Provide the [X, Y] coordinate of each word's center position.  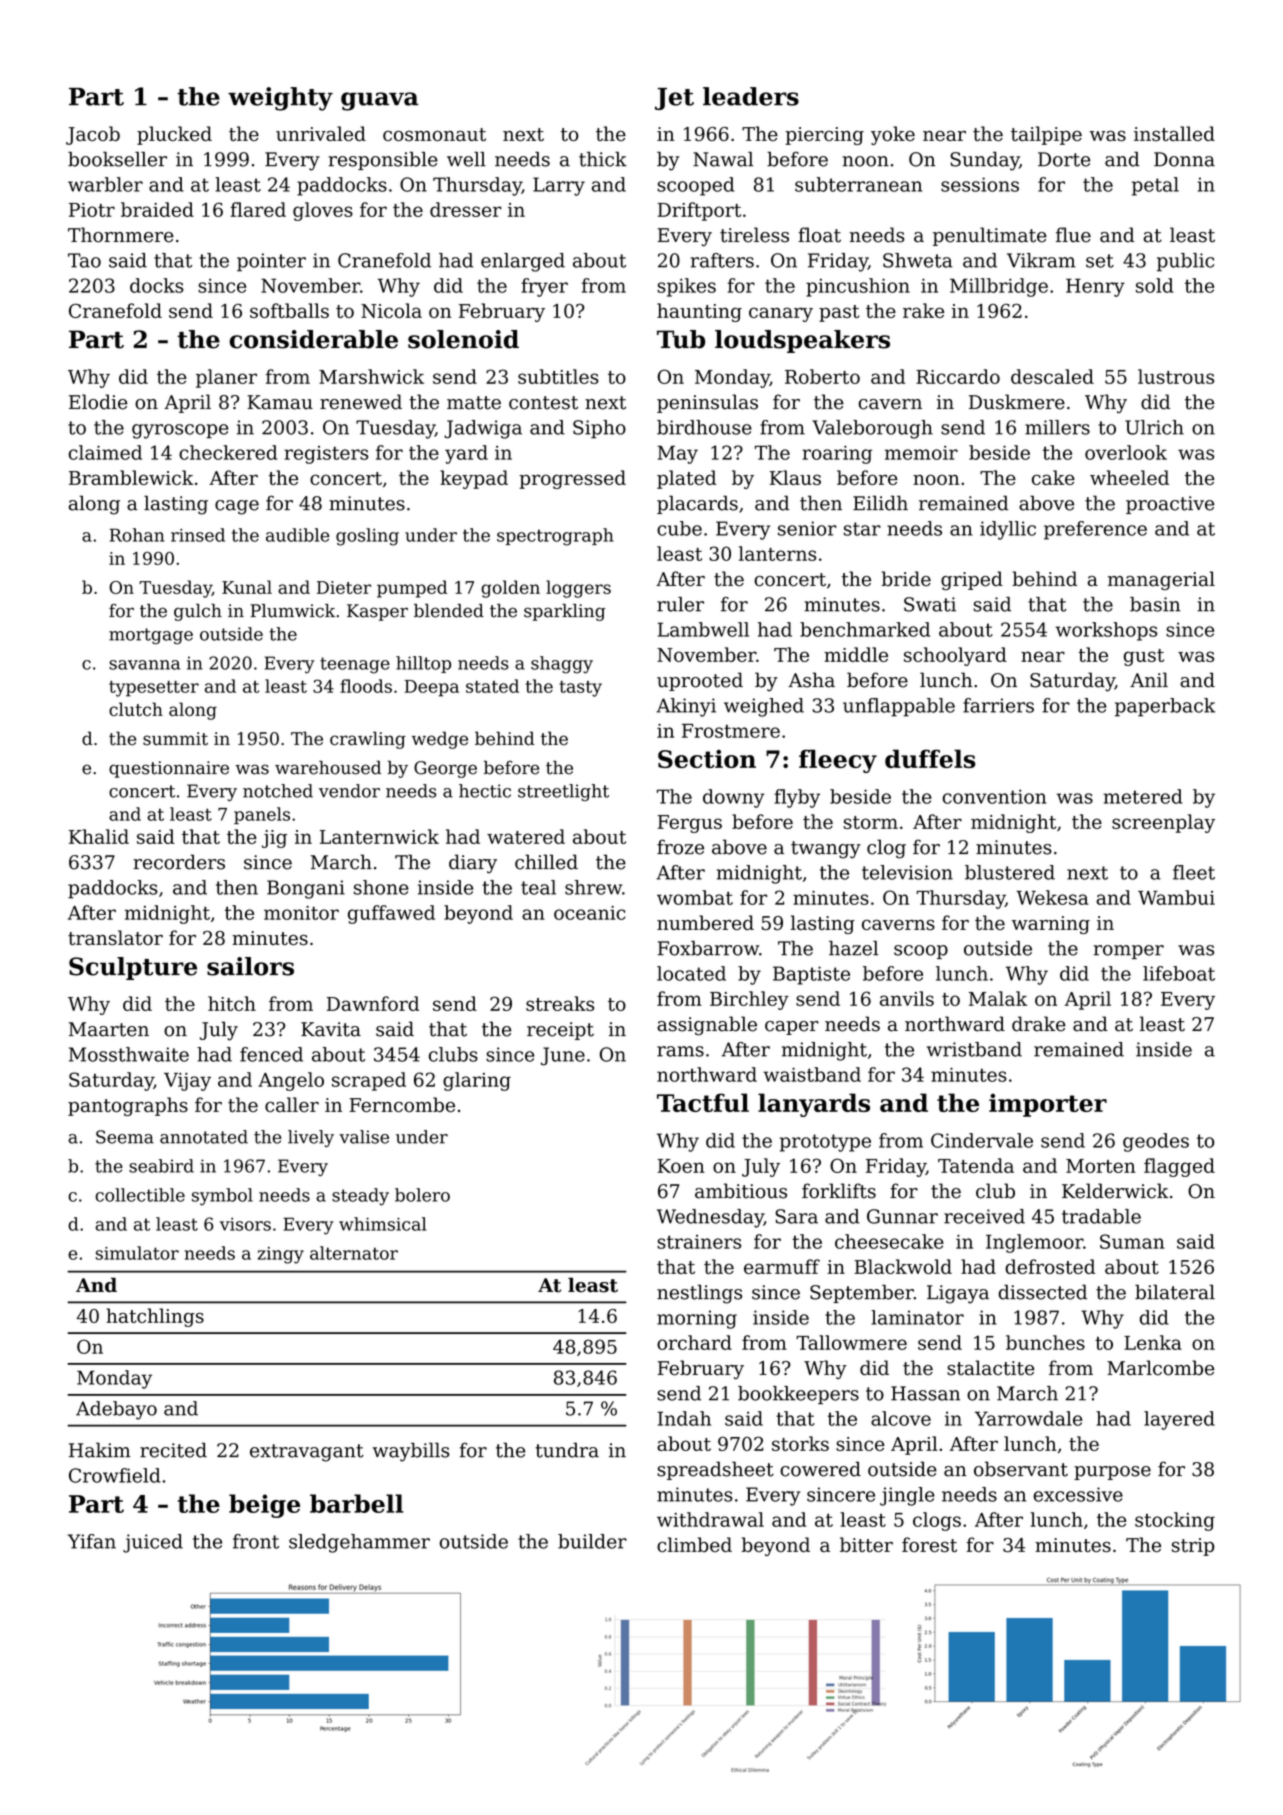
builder [592, 1541]
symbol [222, 1197]
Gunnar [902, 1216]
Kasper [377, 612]
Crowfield [115, 1475]
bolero [422, 1195]
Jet [674, 99]
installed [1174, 133]
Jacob [93, 135]
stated [492, 686]
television [907, 872]
